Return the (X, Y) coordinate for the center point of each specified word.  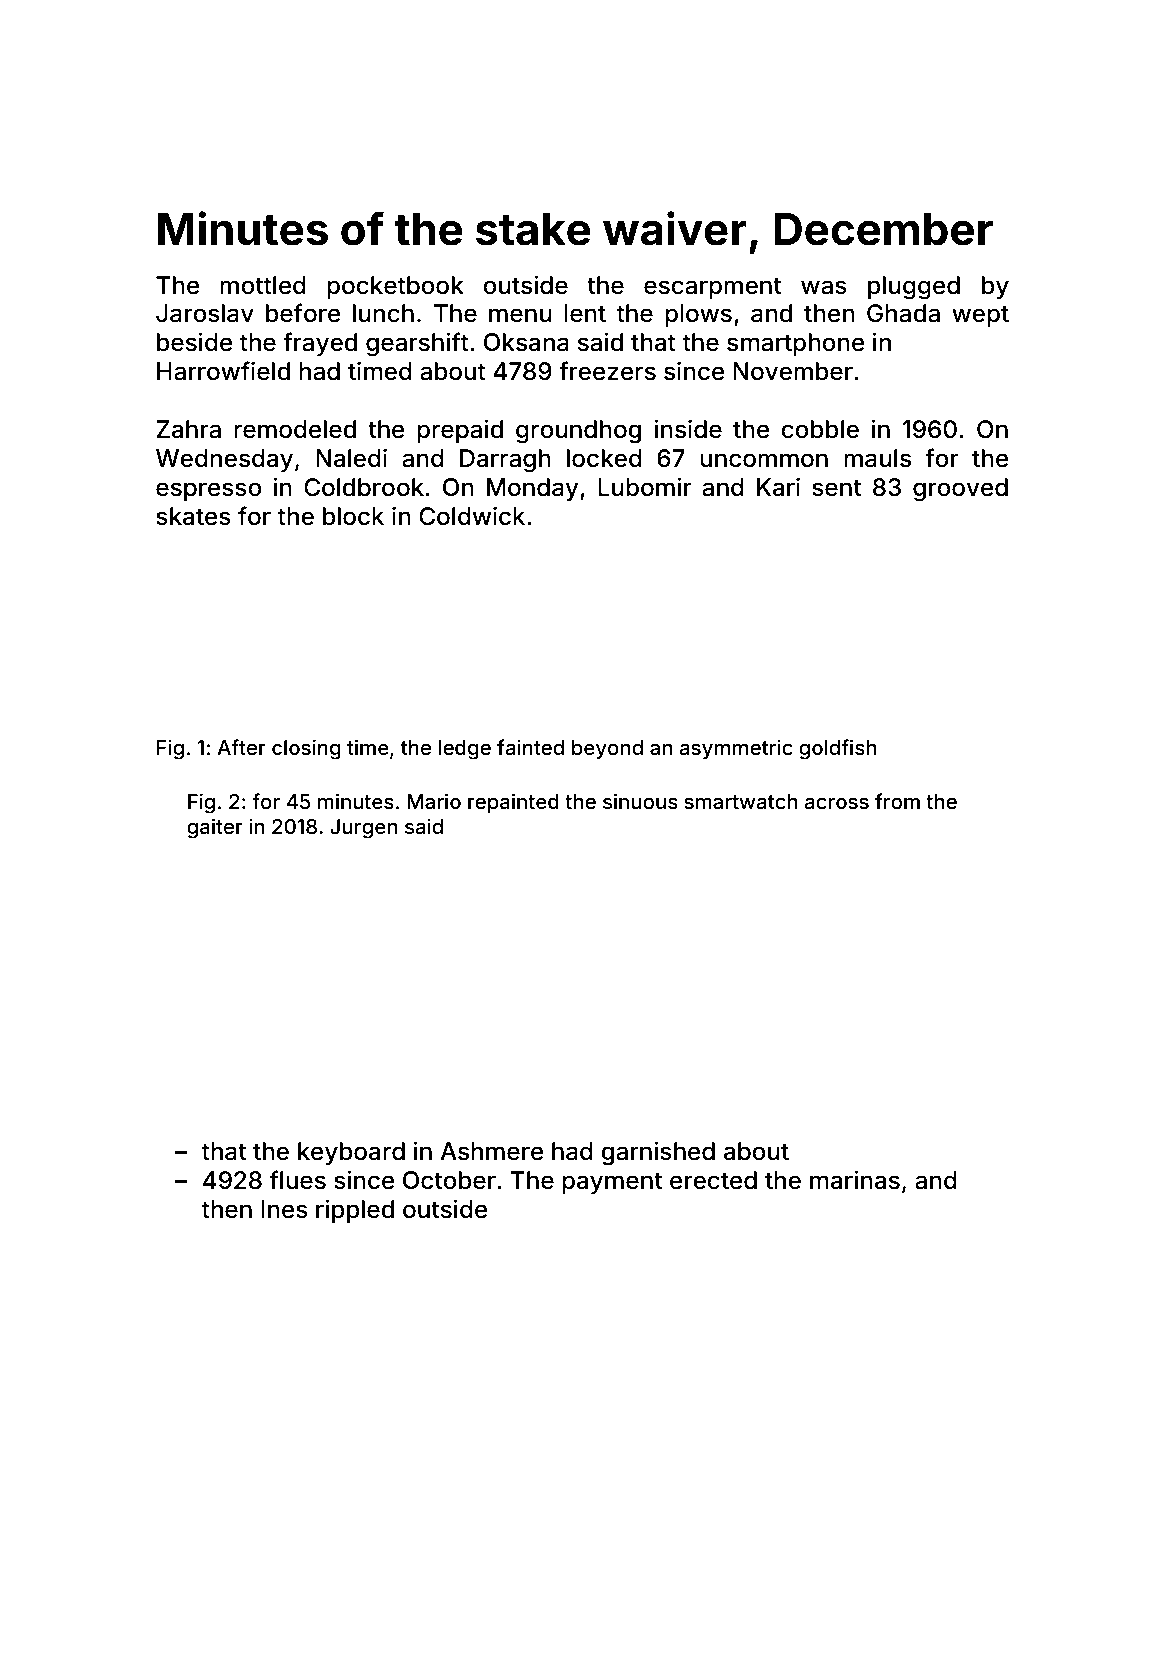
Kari (778, 487)
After (241, 747)
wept (980, 316)
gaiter (215, 828)
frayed (320, 344)
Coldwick (472, 516)
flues (298, 1180)
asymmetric (736, 749)
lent (585, 313)
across (837, 803)
